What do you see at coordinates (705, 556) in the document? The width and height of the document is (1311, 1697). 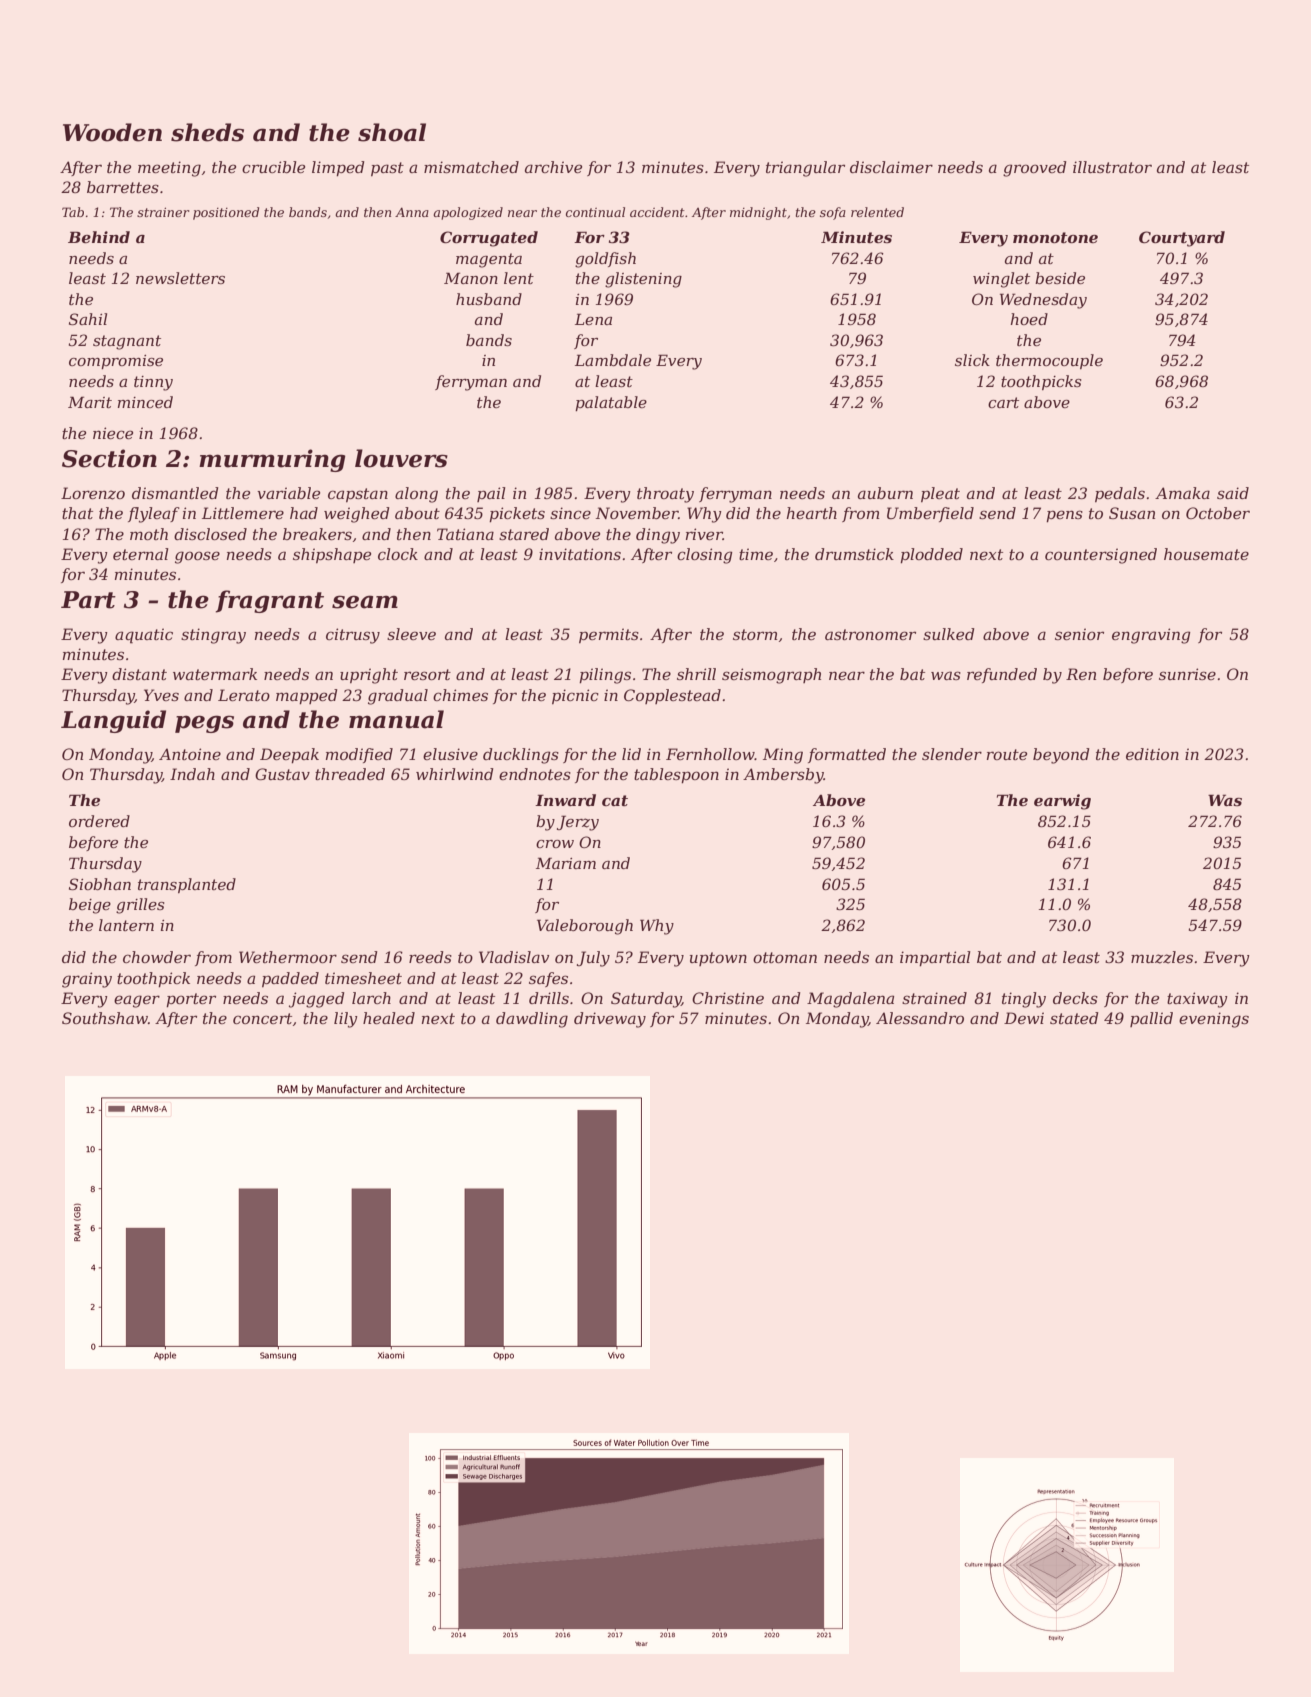 I see `closing` at bounding box center [705, 556].
